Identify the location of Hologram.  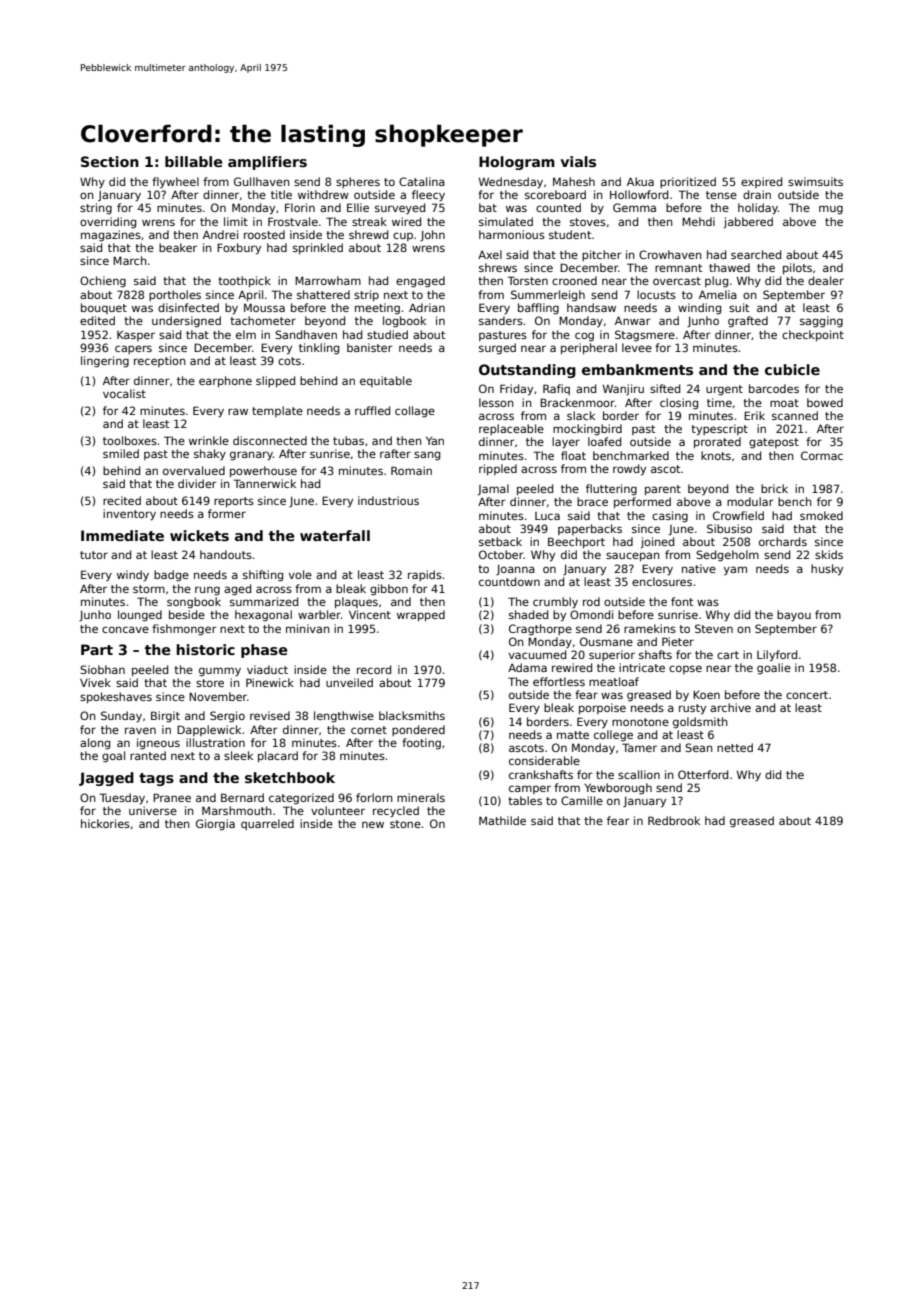
(517, 163).
